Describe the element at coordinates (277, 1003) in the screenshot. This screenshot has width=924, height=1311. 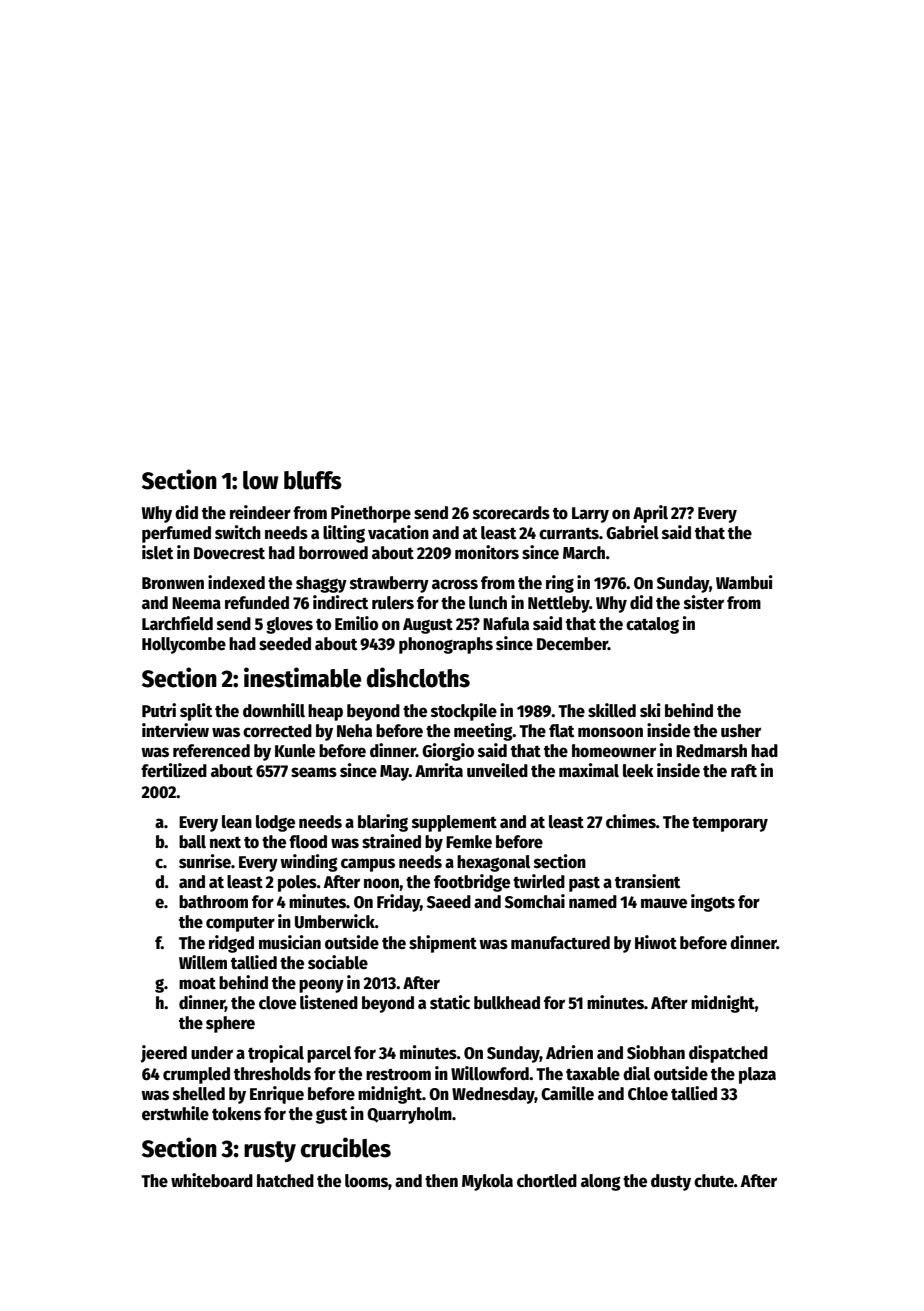
I see `clove` at that location.
